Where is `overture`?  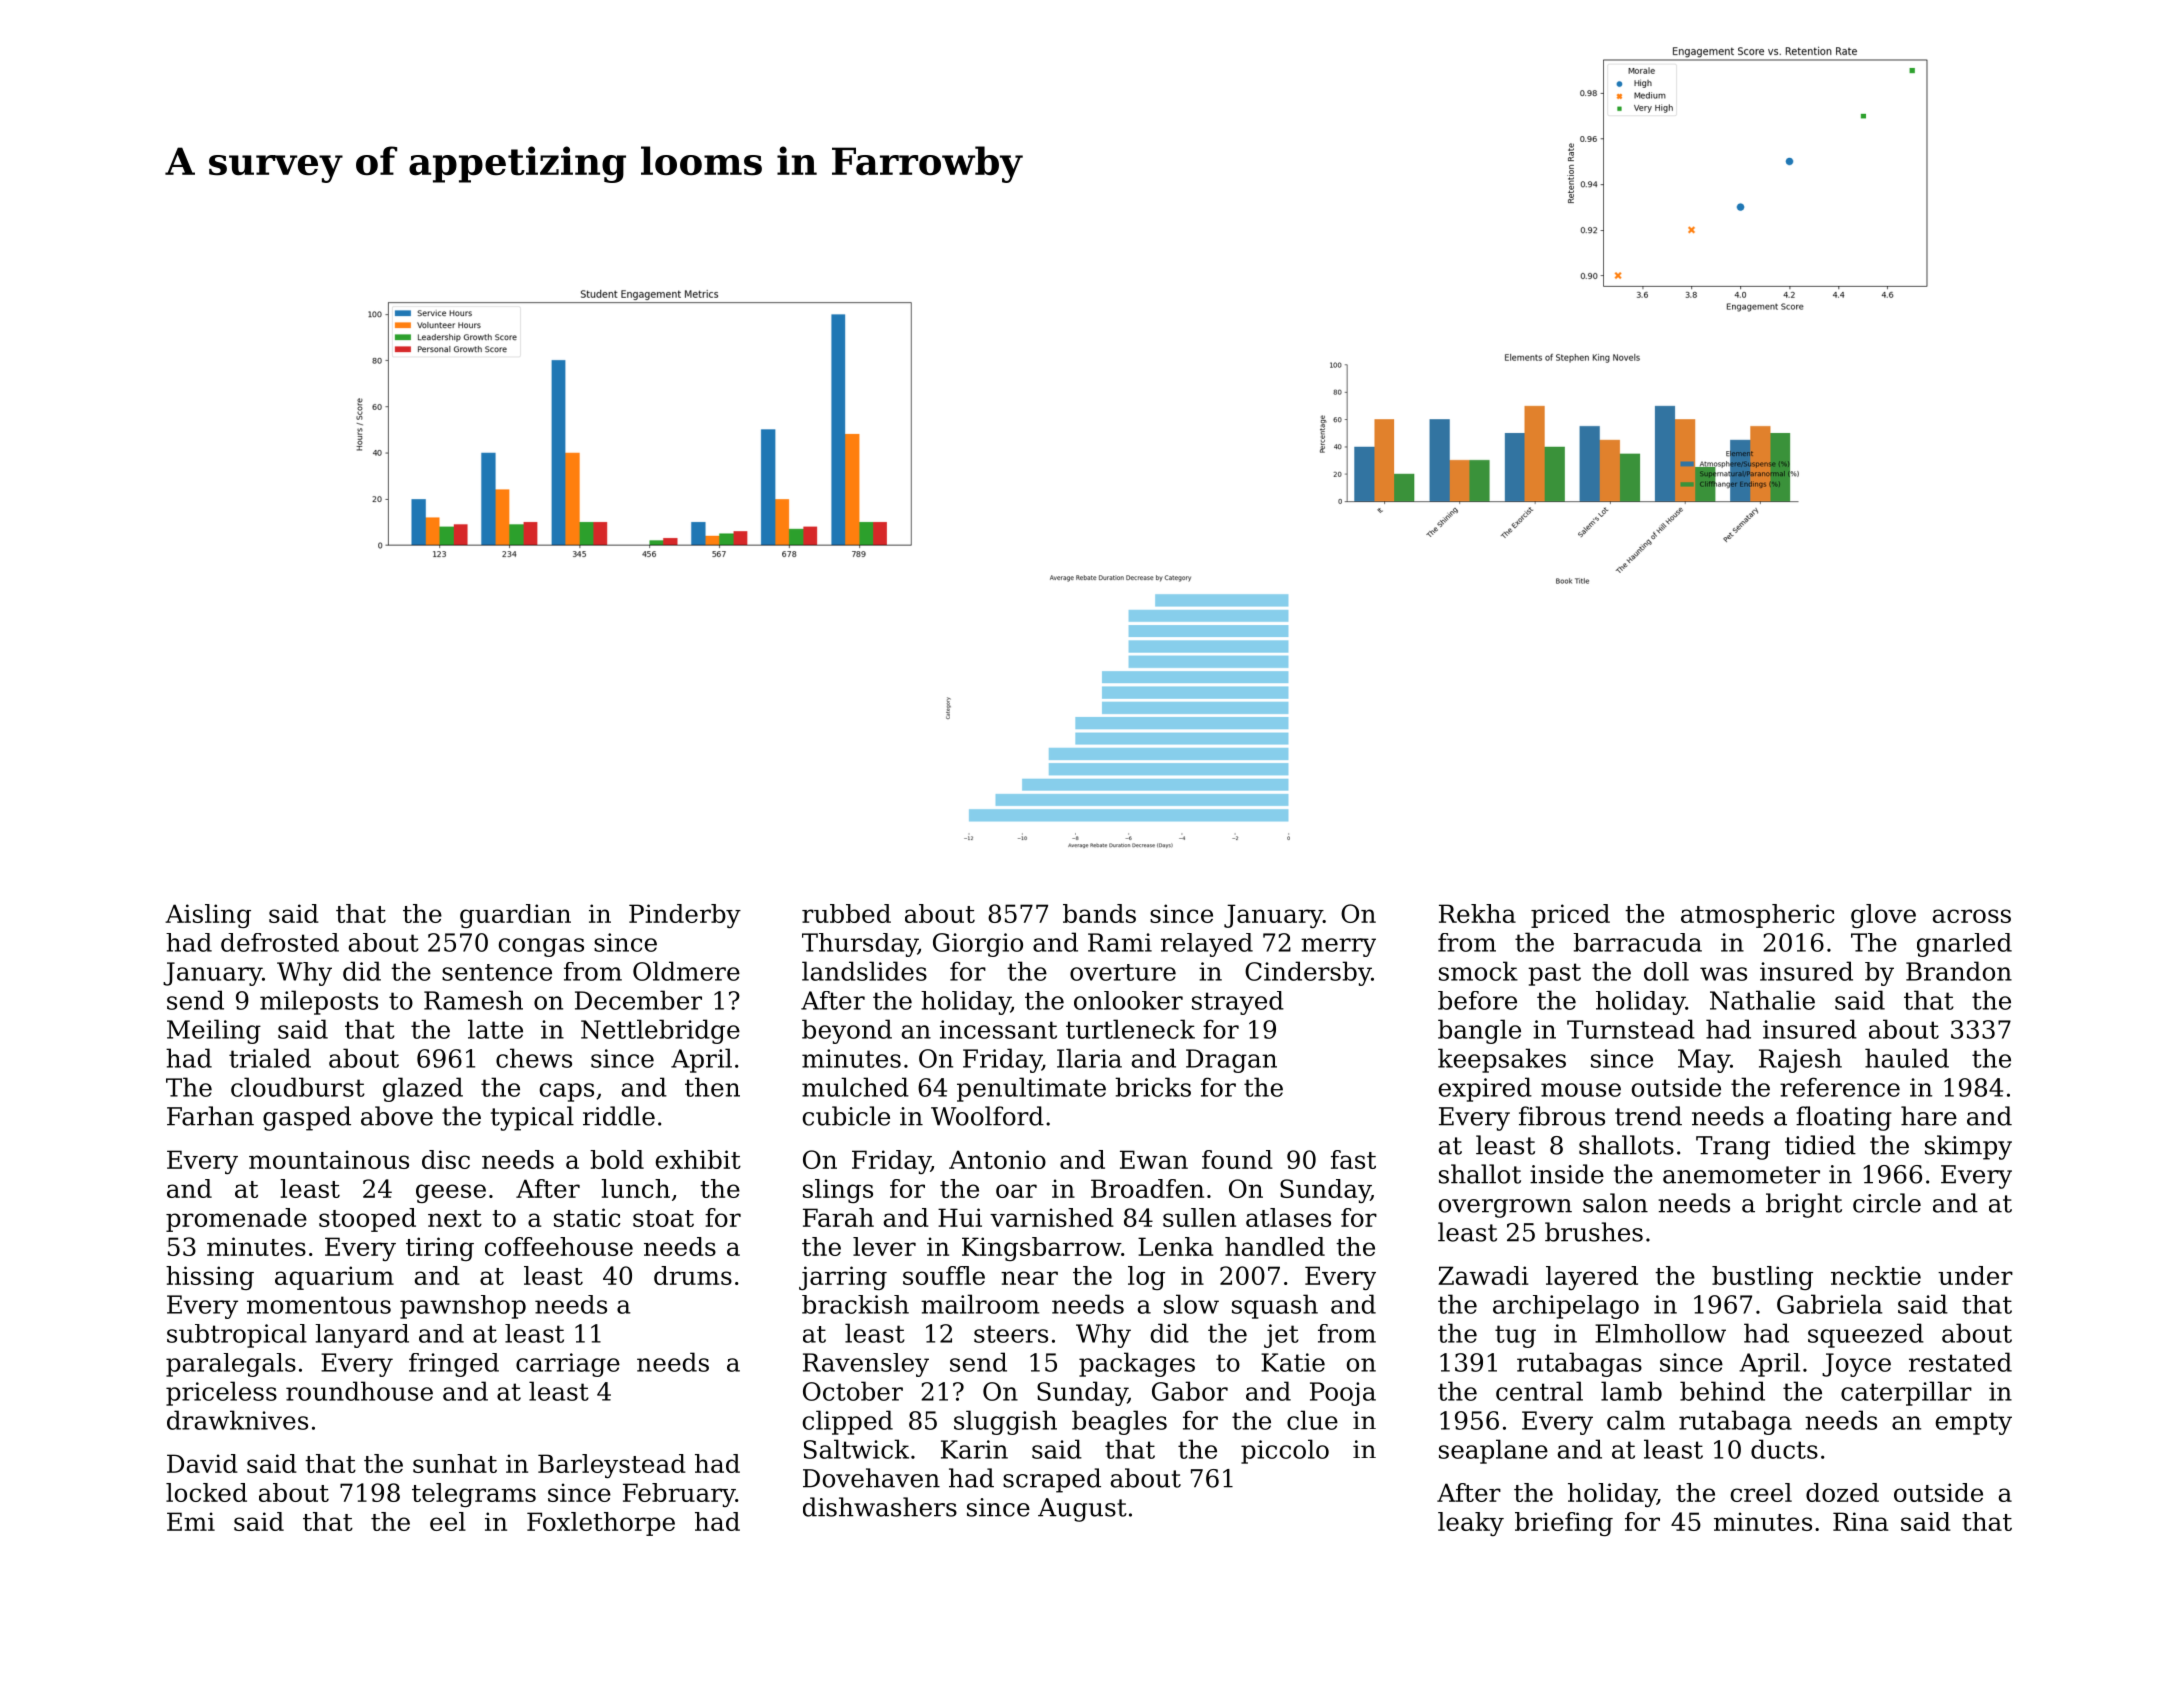 overture is located at coordinates (1123, 972).
